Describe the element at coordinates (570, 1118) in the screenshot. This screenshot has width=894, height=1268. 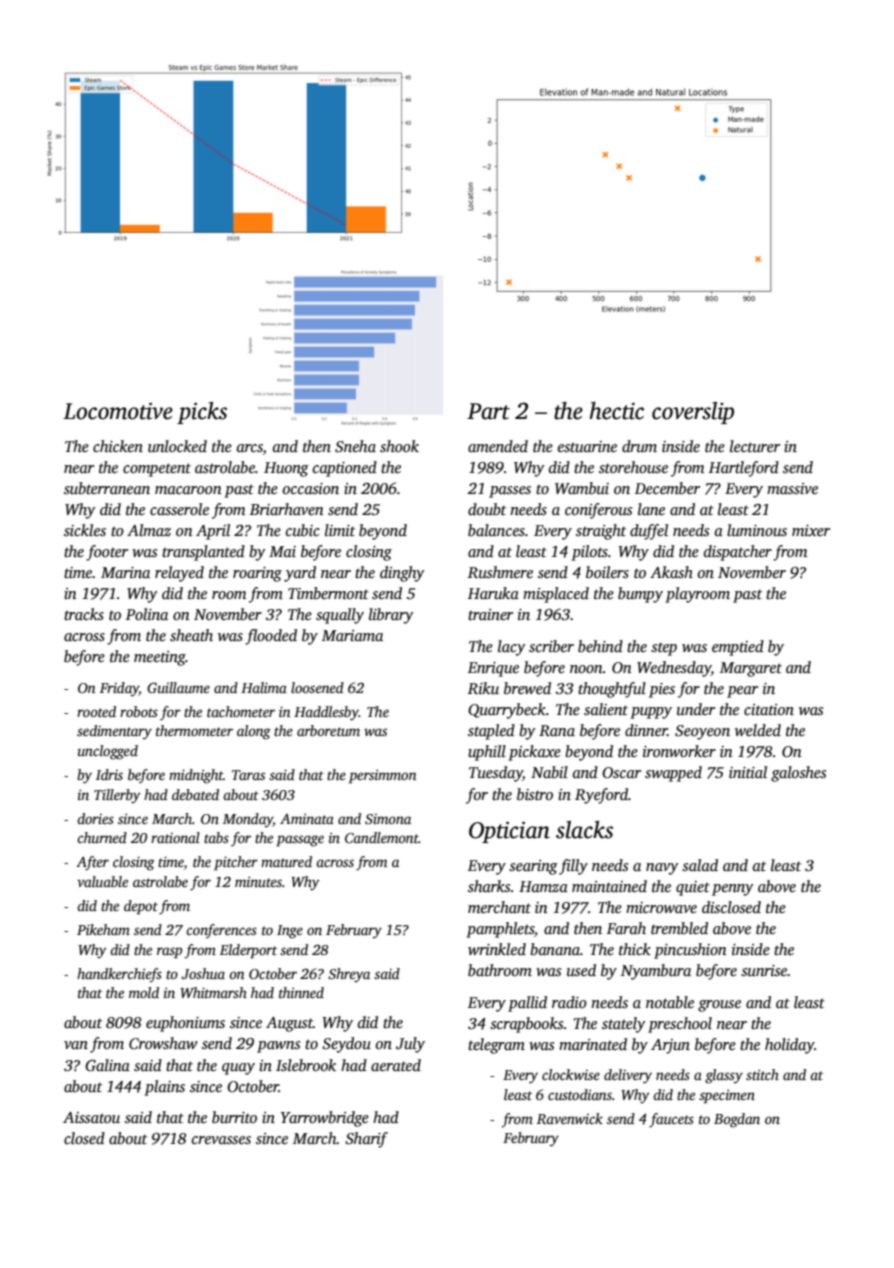
I see `Ravenwick` at that location.
